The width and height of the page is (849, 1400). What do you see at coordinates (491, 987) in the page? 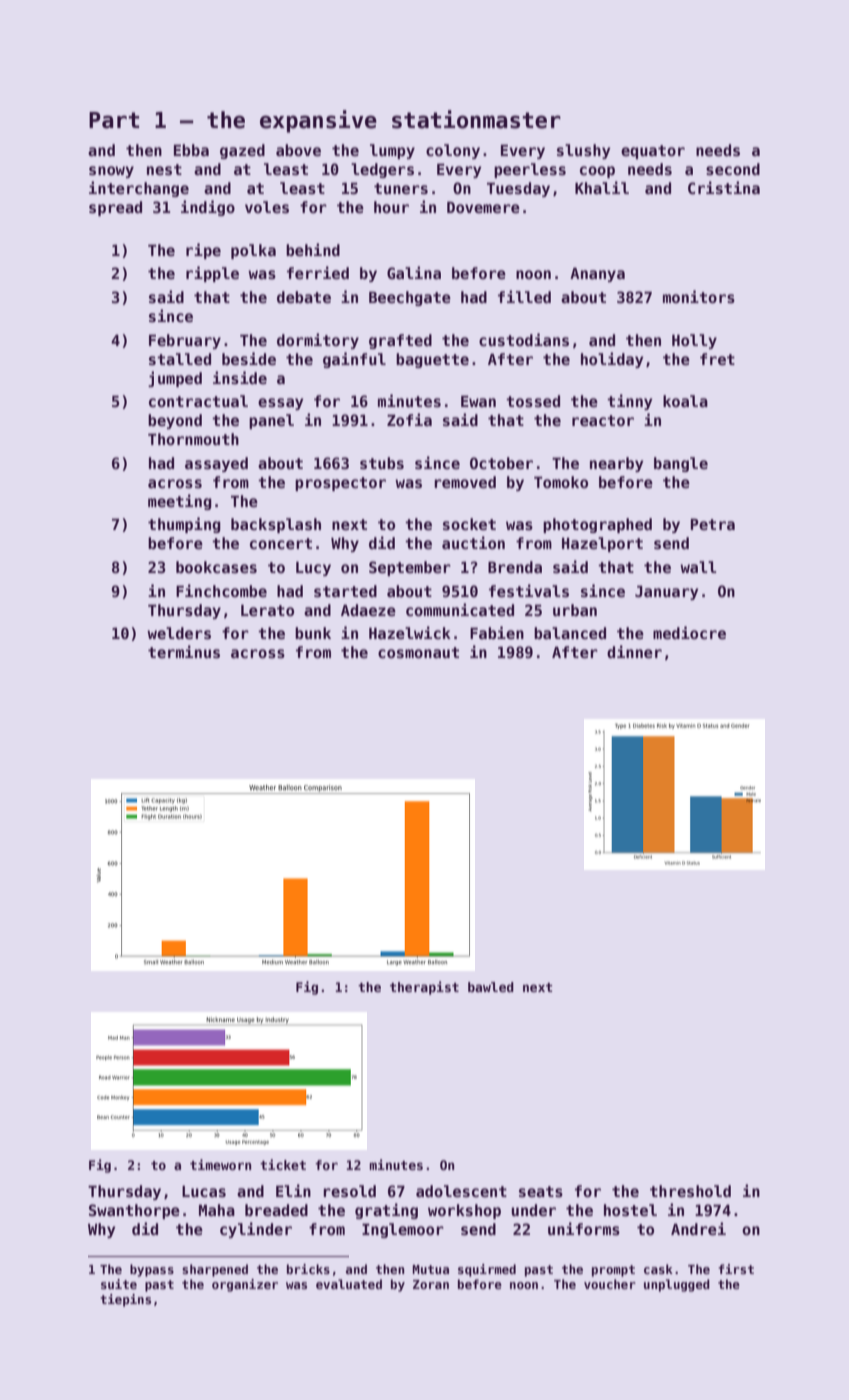
I see `bawled` at bounding box center [491, 987].
